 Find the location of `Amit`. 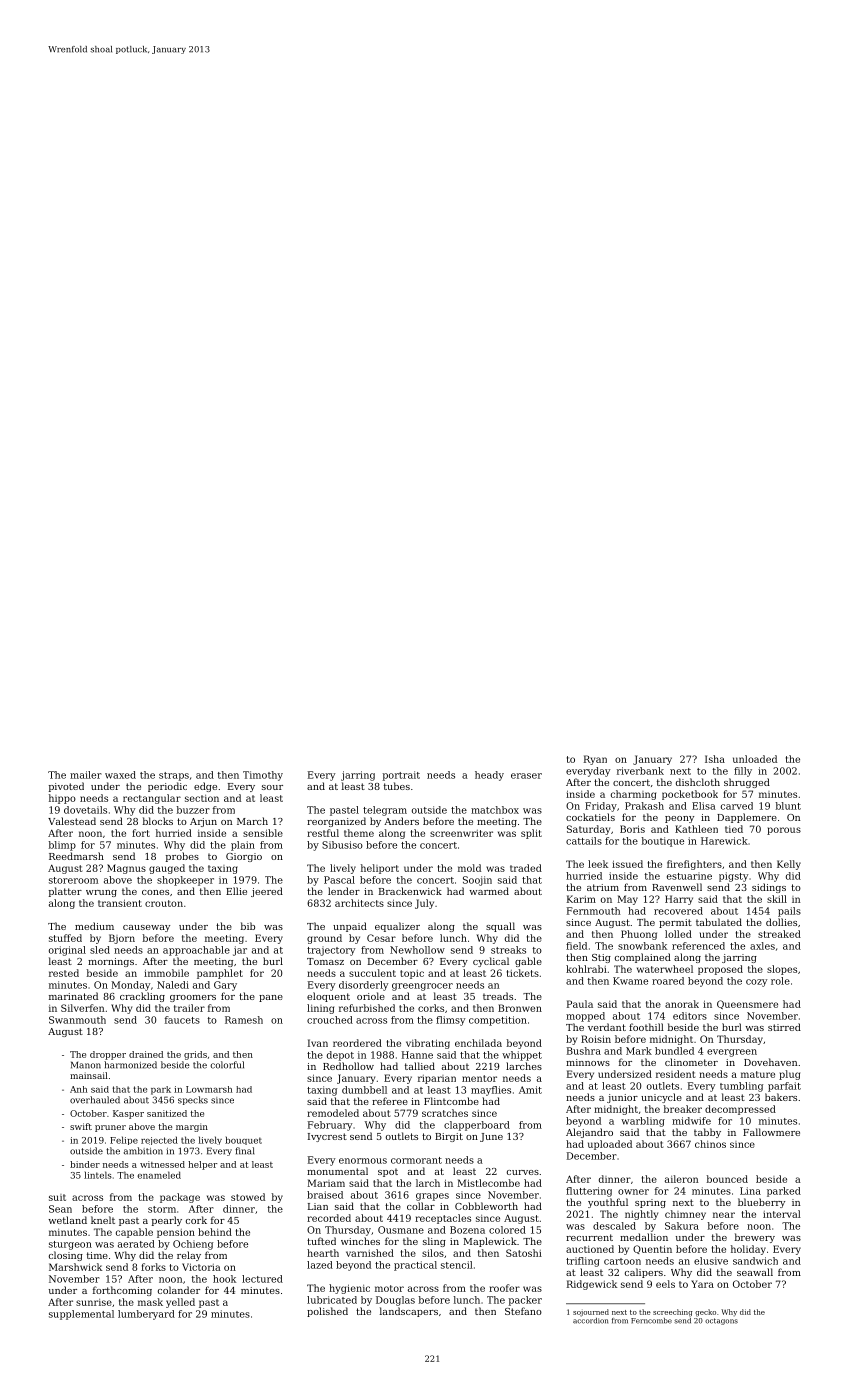

Amit is located at coordinates (530, 1090).
